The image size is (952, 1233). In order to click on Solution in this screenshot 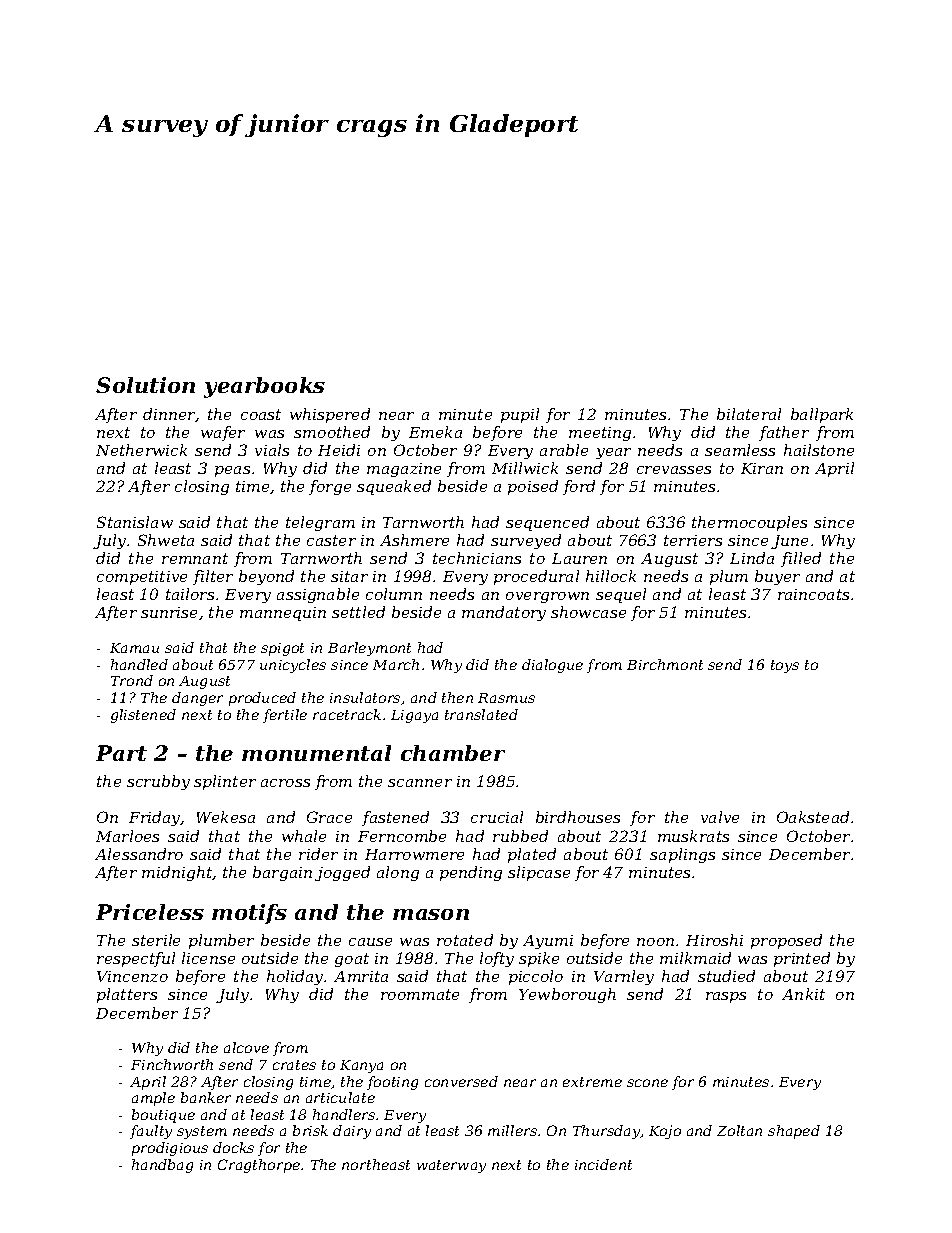, I will do `click(145, 385)`.
